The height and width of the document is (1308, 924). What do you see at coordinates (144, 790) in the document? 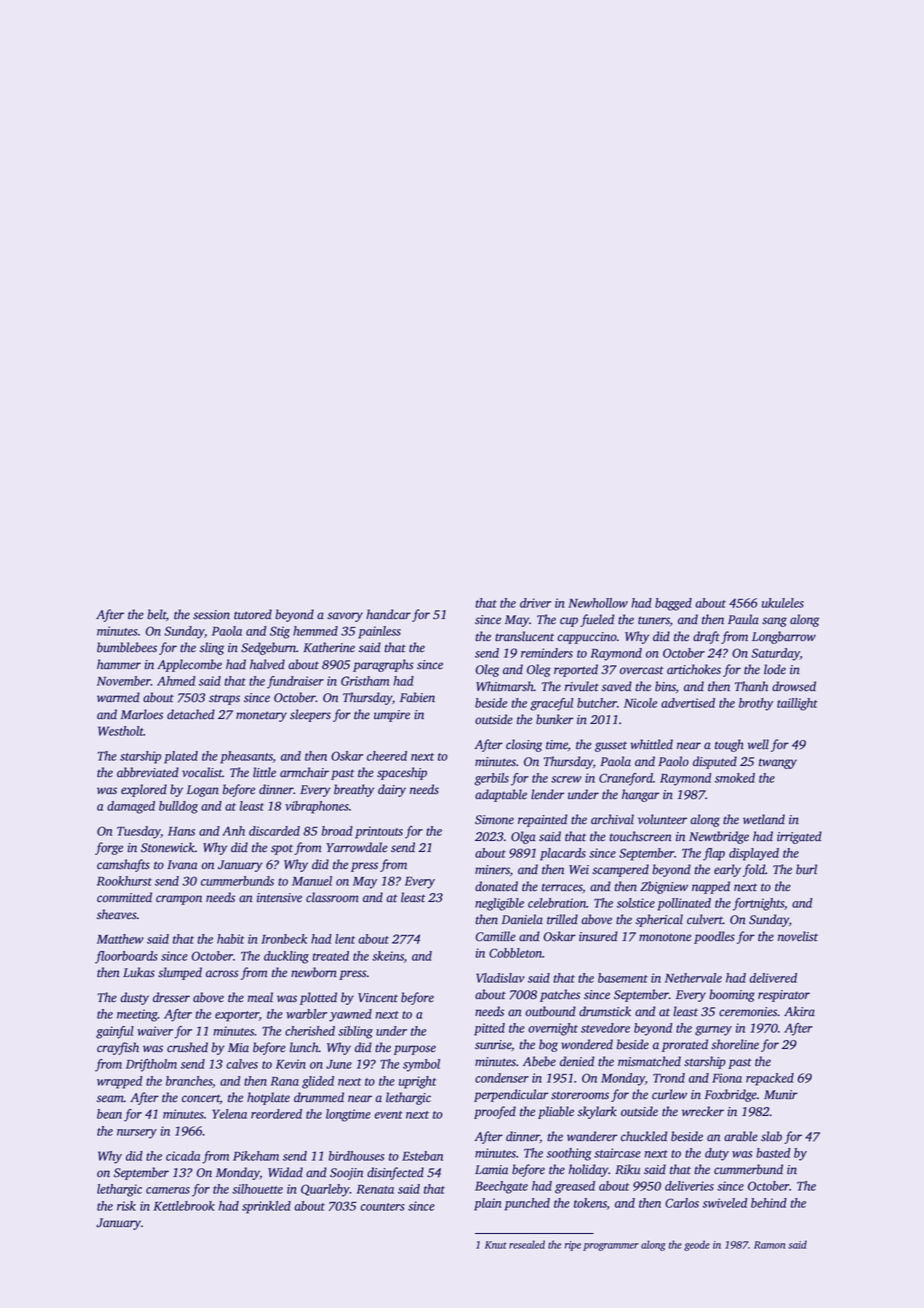
I see `explored` at bounding box center [144, 790].
